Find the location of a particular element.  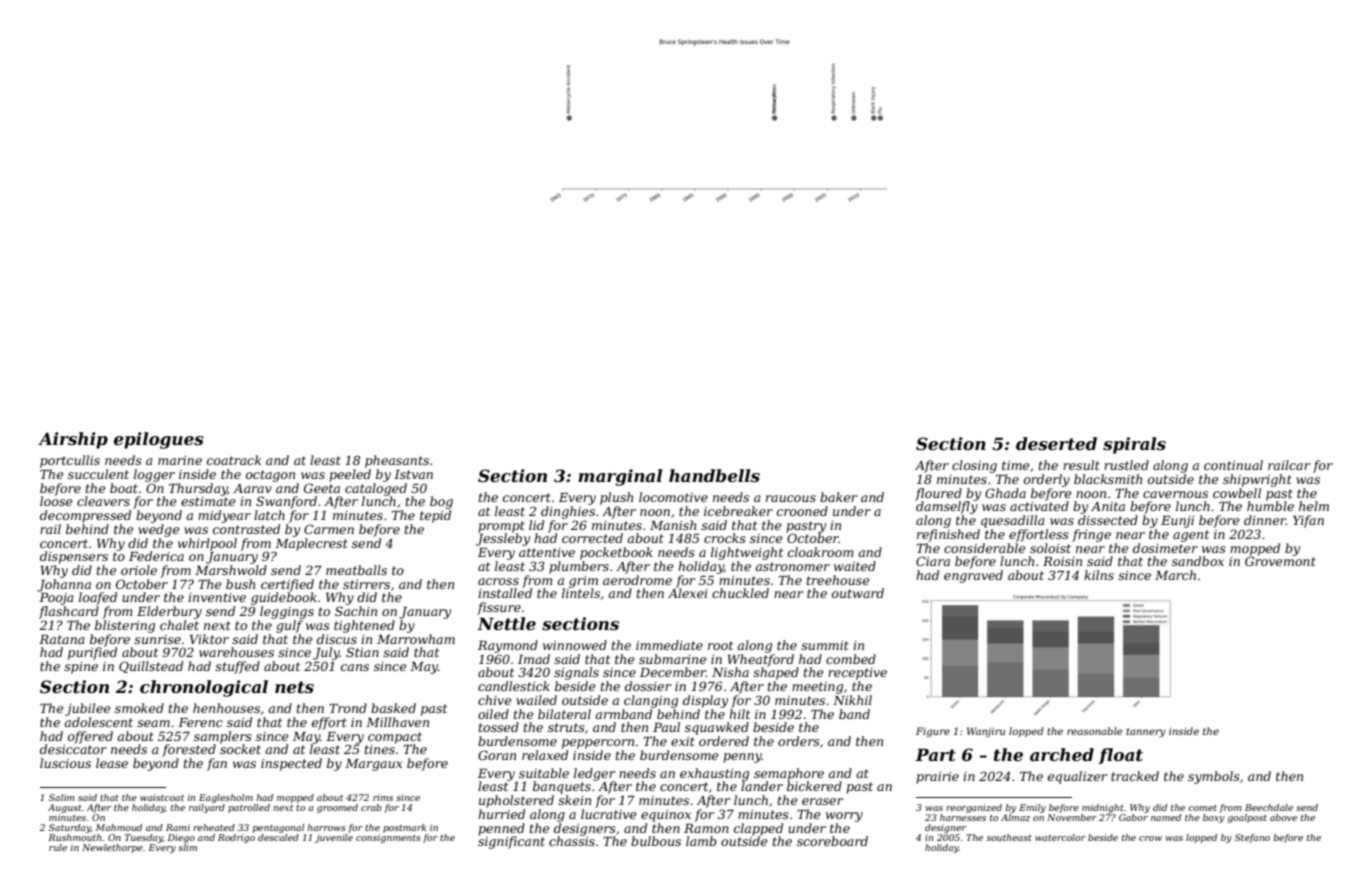

crocks is located at coordinates (725, 538).
